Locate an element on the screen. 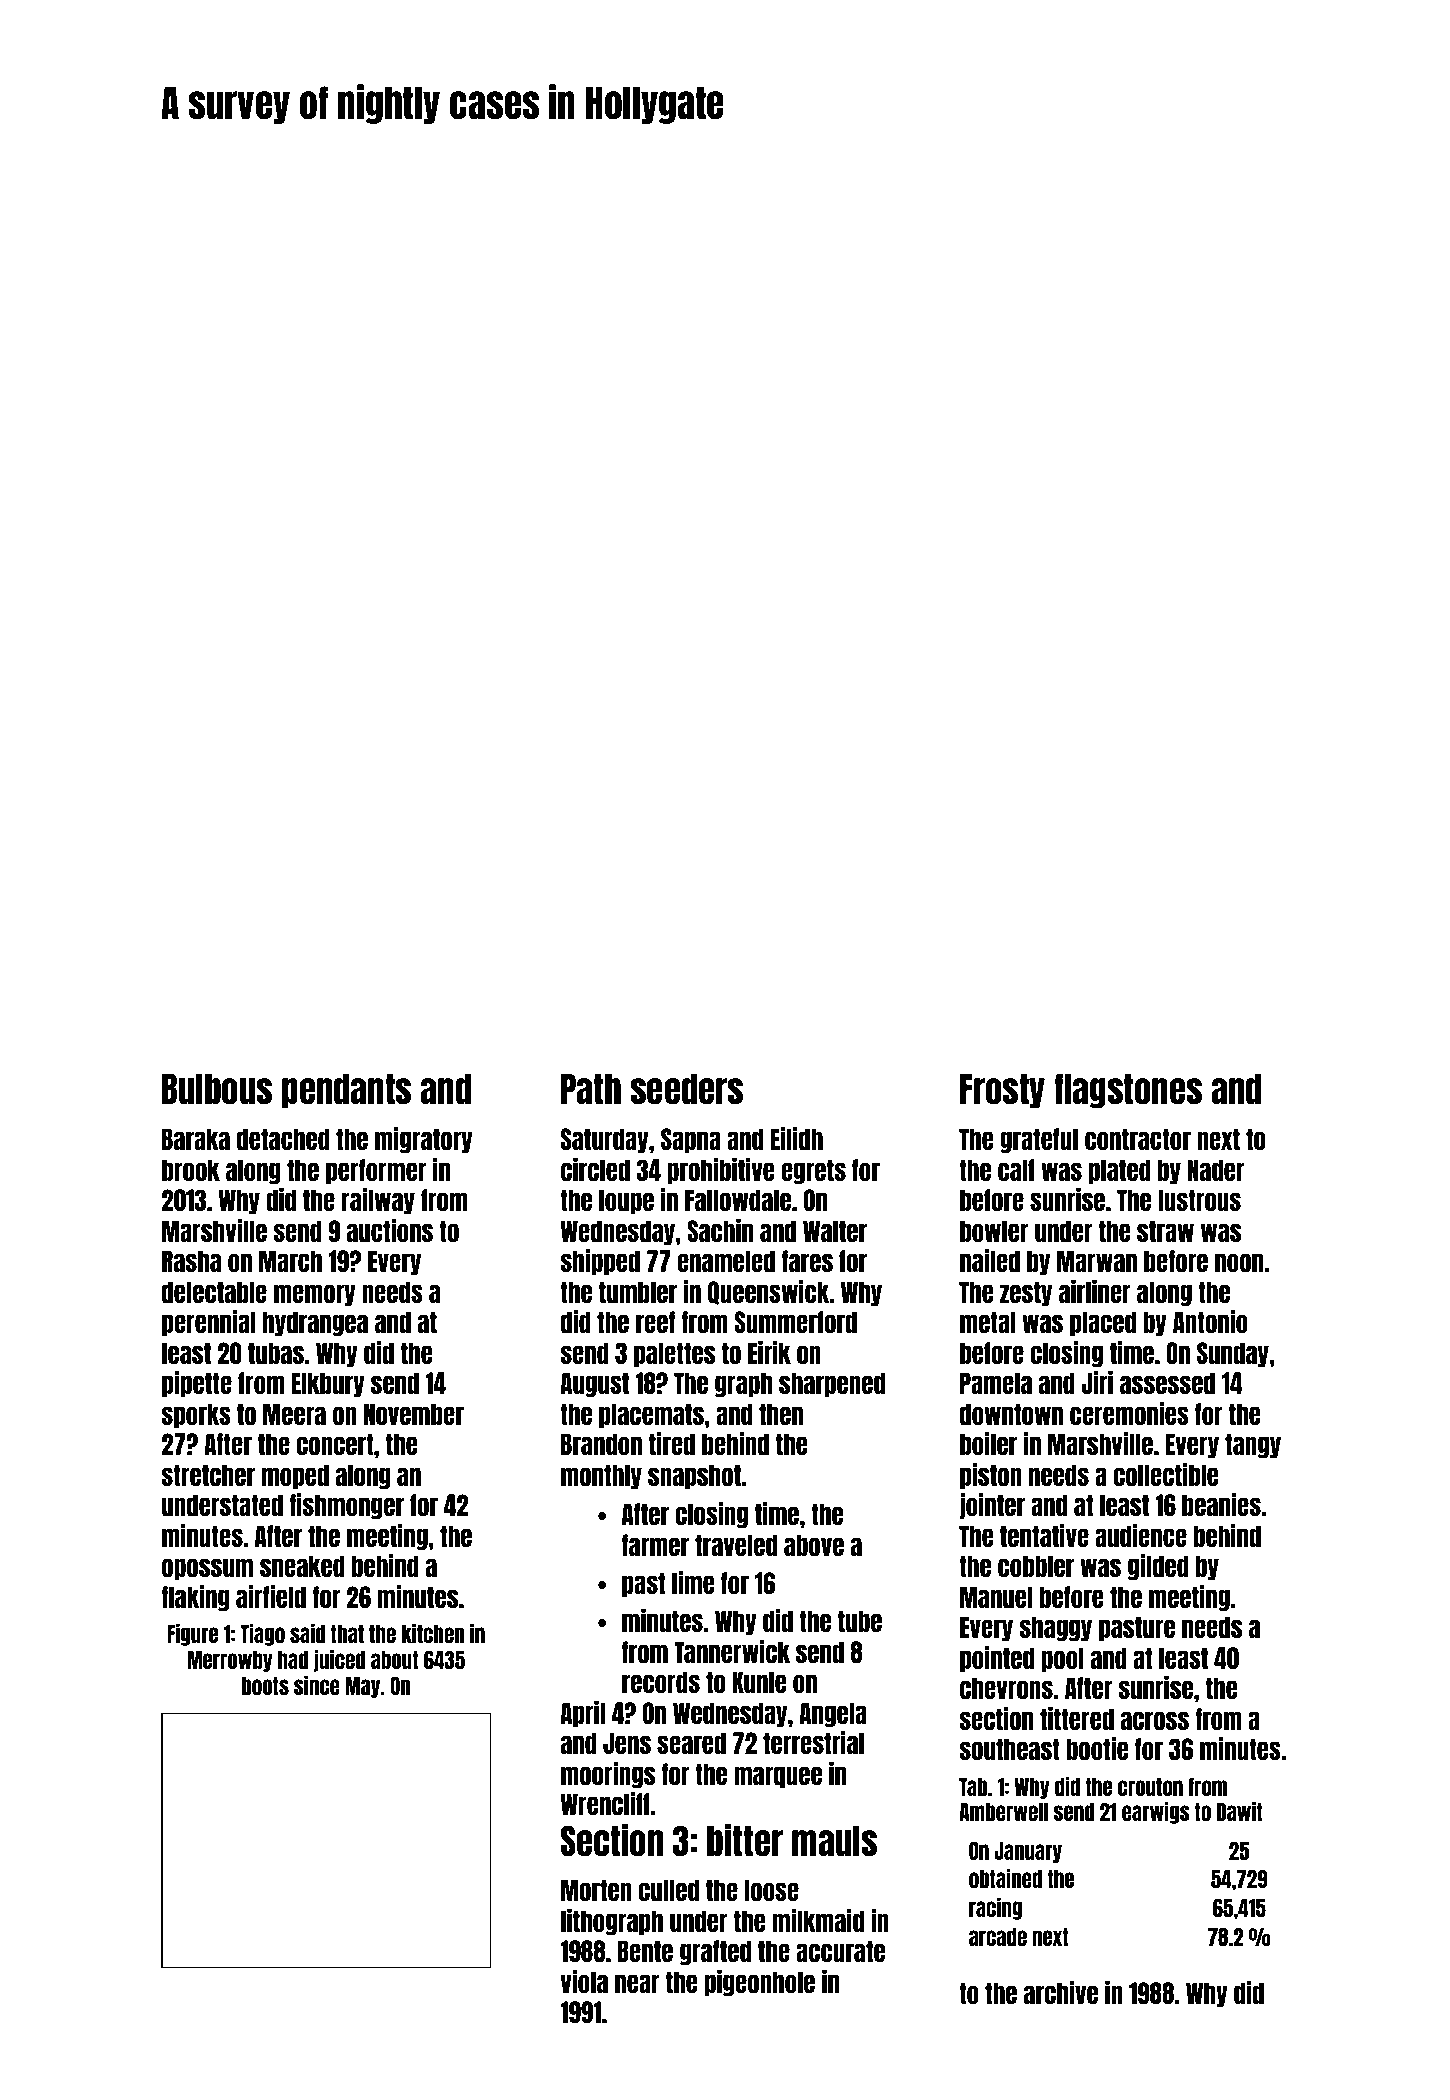 The width and height of the screenshot is (1450, 2100). Morten is located at coordinates (596, 1890).
